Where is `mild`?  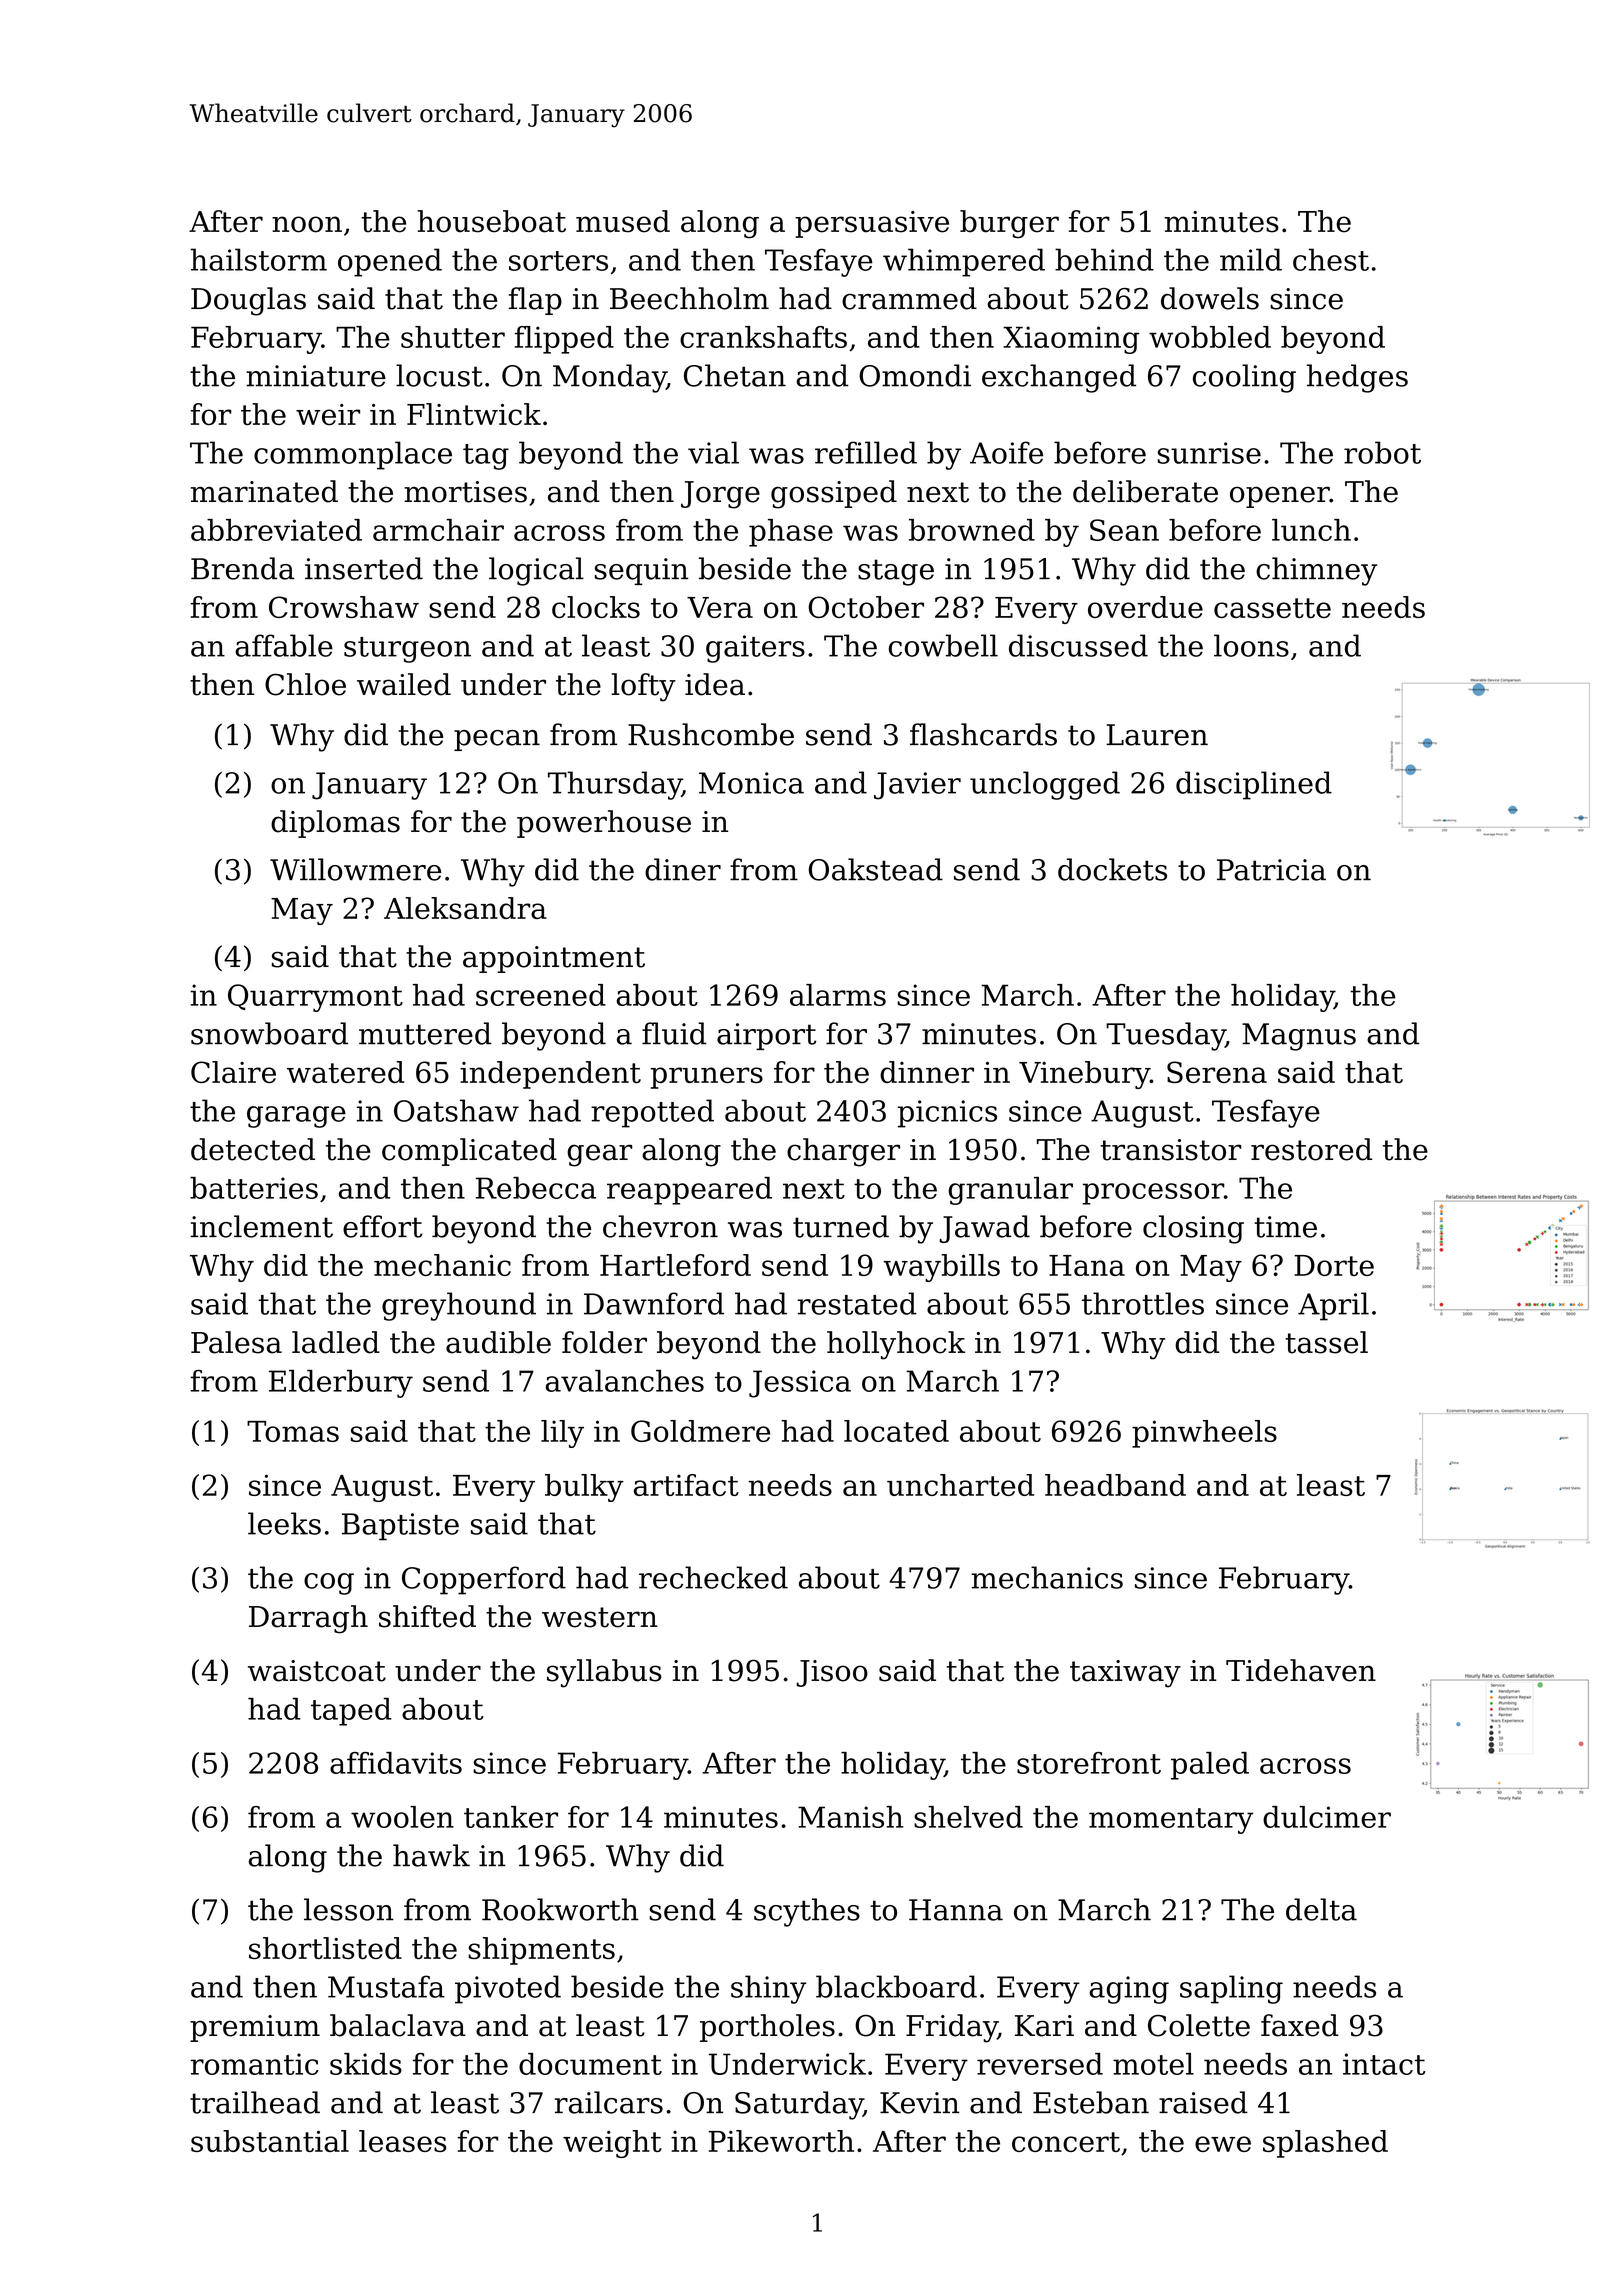
mild is located at coordinates (1251, 259).
